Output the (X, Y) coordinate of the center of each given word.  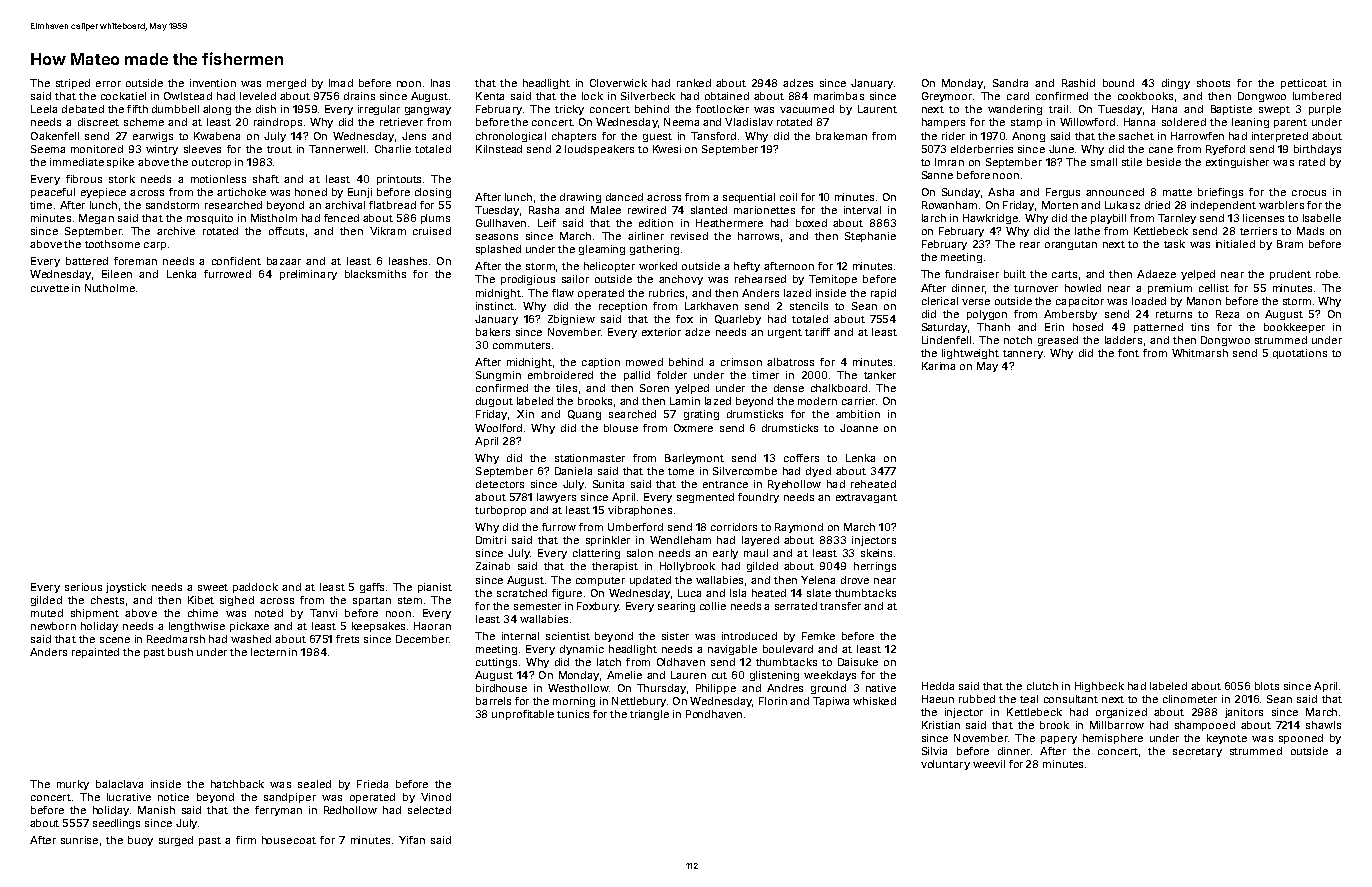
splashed (498, 250)
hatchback (237, 784)
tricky (569, 110)
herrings (875, 567)
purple (1325, 110)
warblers (1281, 205)
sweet (213, 587)
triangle (649, 715)
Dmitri (491, 540)
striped (73, 84)
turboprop (500, 511)
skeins (876, 553)
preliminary (308, 275)
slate (819, 593)
